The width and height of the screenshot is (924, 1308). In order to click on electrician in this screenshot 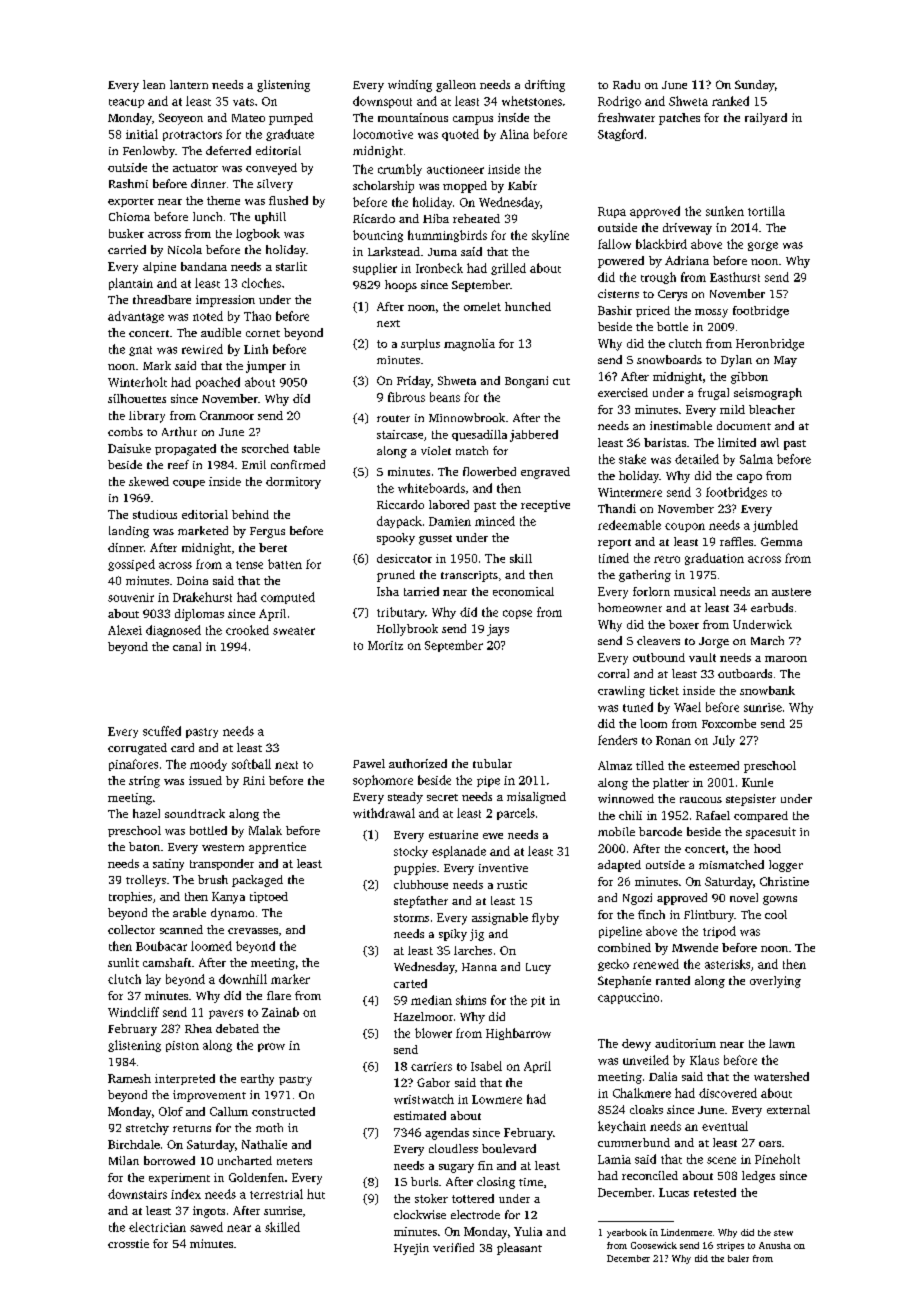, I will do `click(157, 1227)`.
